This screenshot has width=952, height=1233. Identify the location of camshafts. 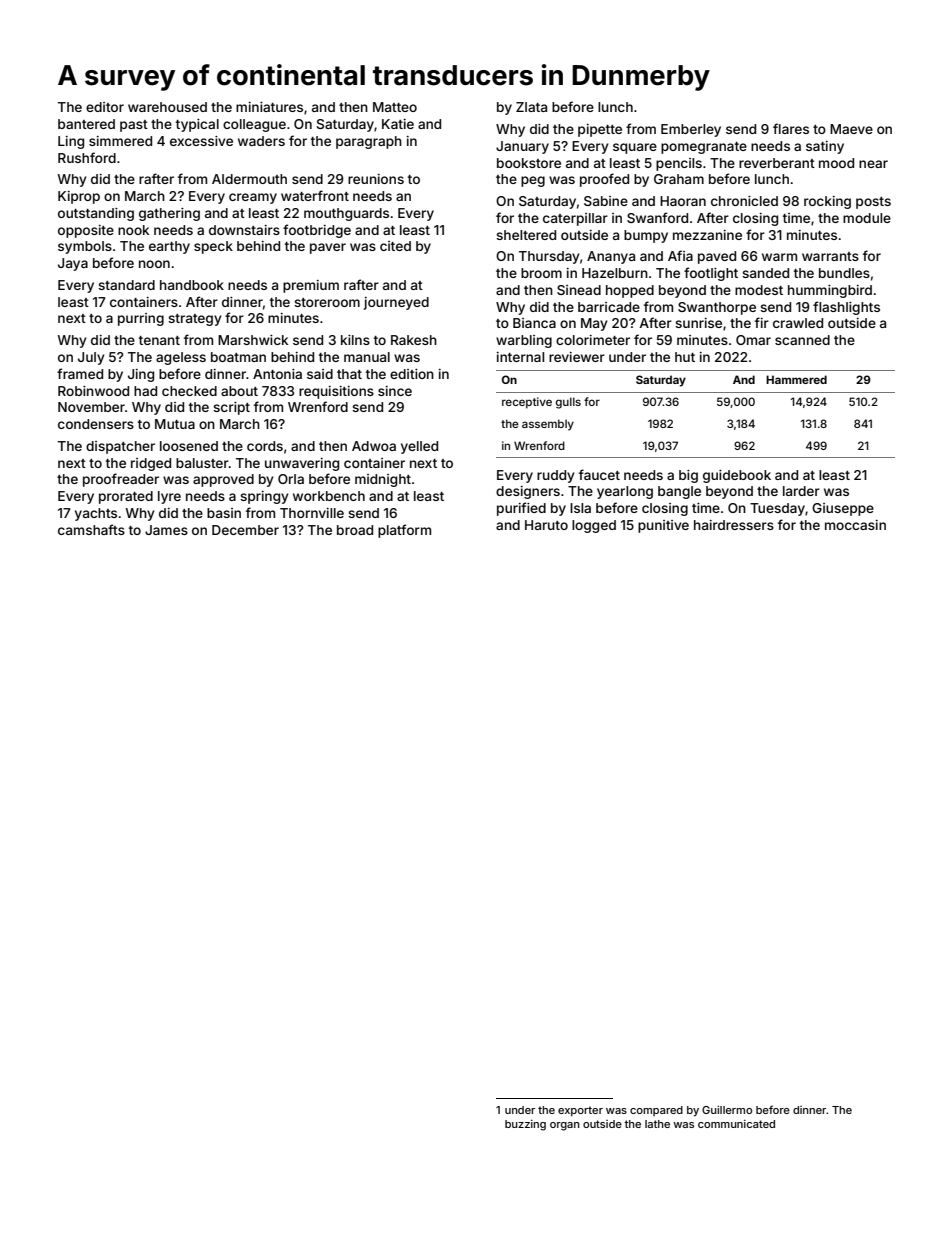
(91, 529).
